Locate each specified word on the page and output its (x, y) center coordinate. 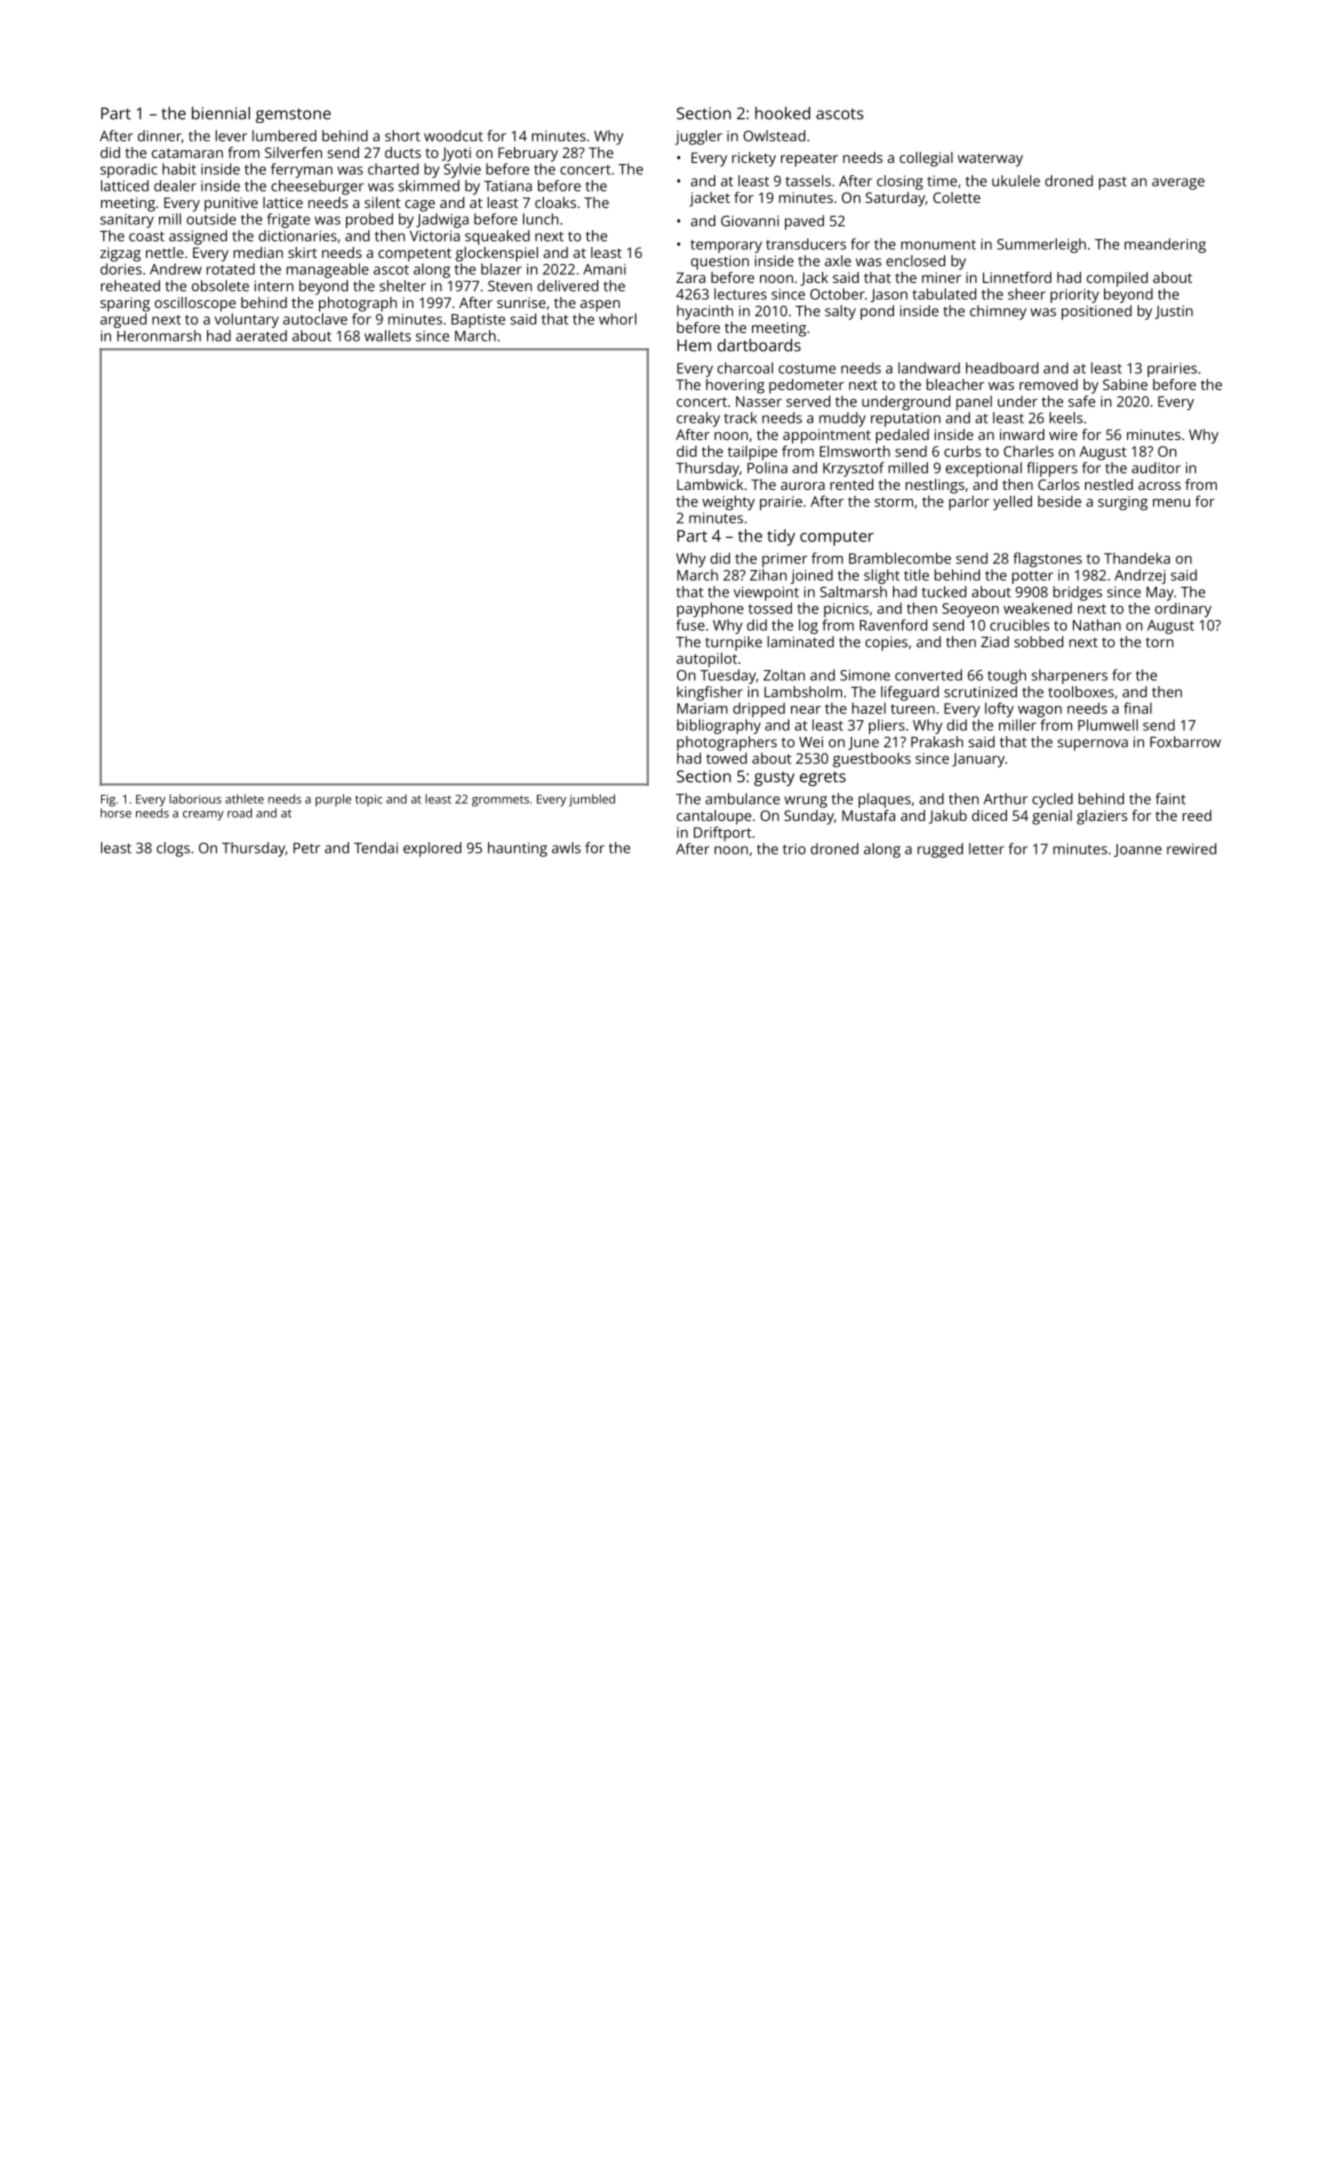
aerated (261, 336)
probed (369, 220)
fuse (690, 625)
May (1160, 594)
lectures (740, 294)
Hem (694, 345)
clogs (173, 849)
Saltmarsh (853, 592)
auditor (1156, 468)
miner (941, 277)
